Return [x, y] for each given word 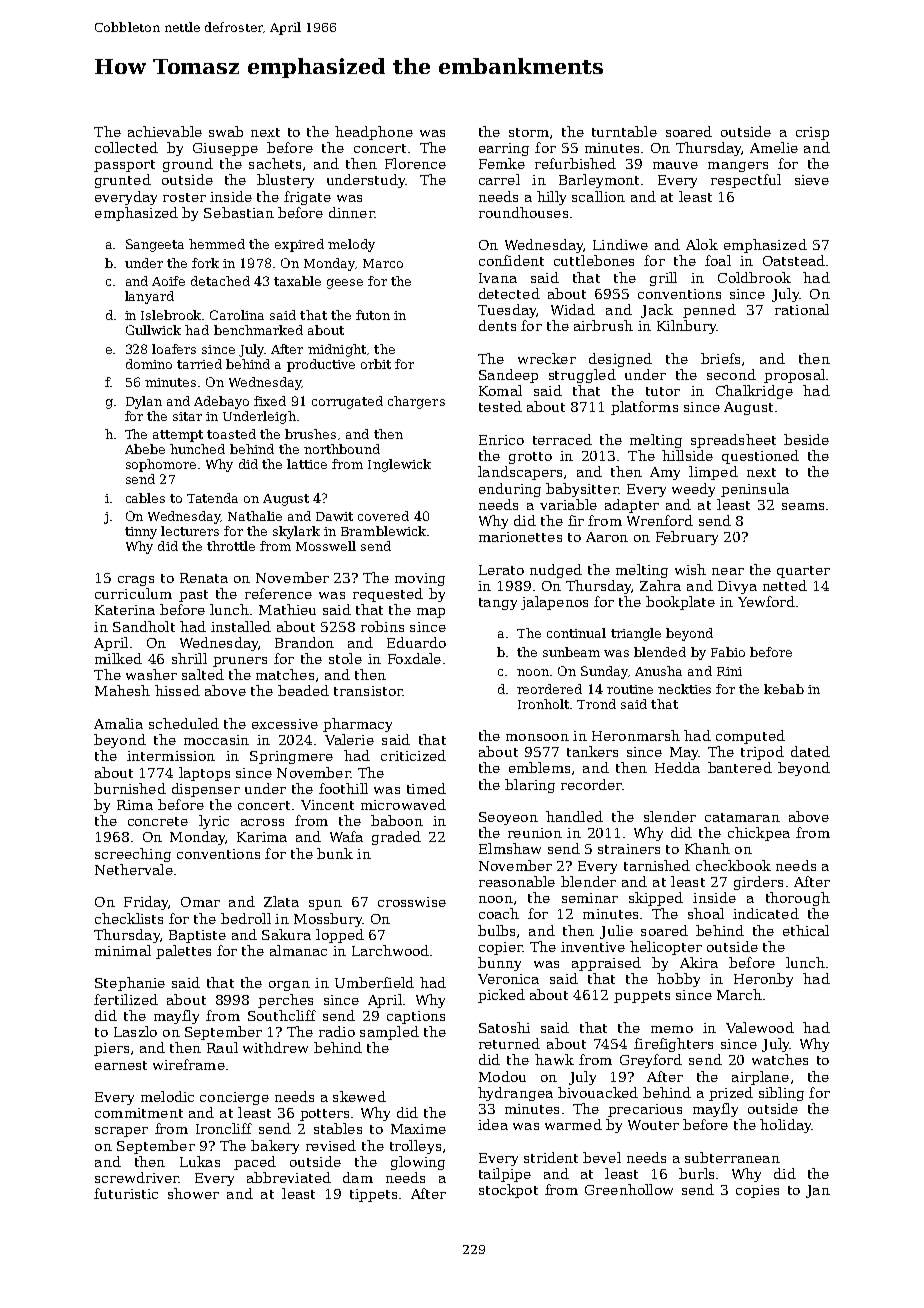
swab [226, 131]
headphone [374, 133]
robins [382, 626]
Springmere [291, 757]
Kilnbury [686, 327]
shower [193, 1193]
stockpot [508, 1191]
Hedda [677, 767]
